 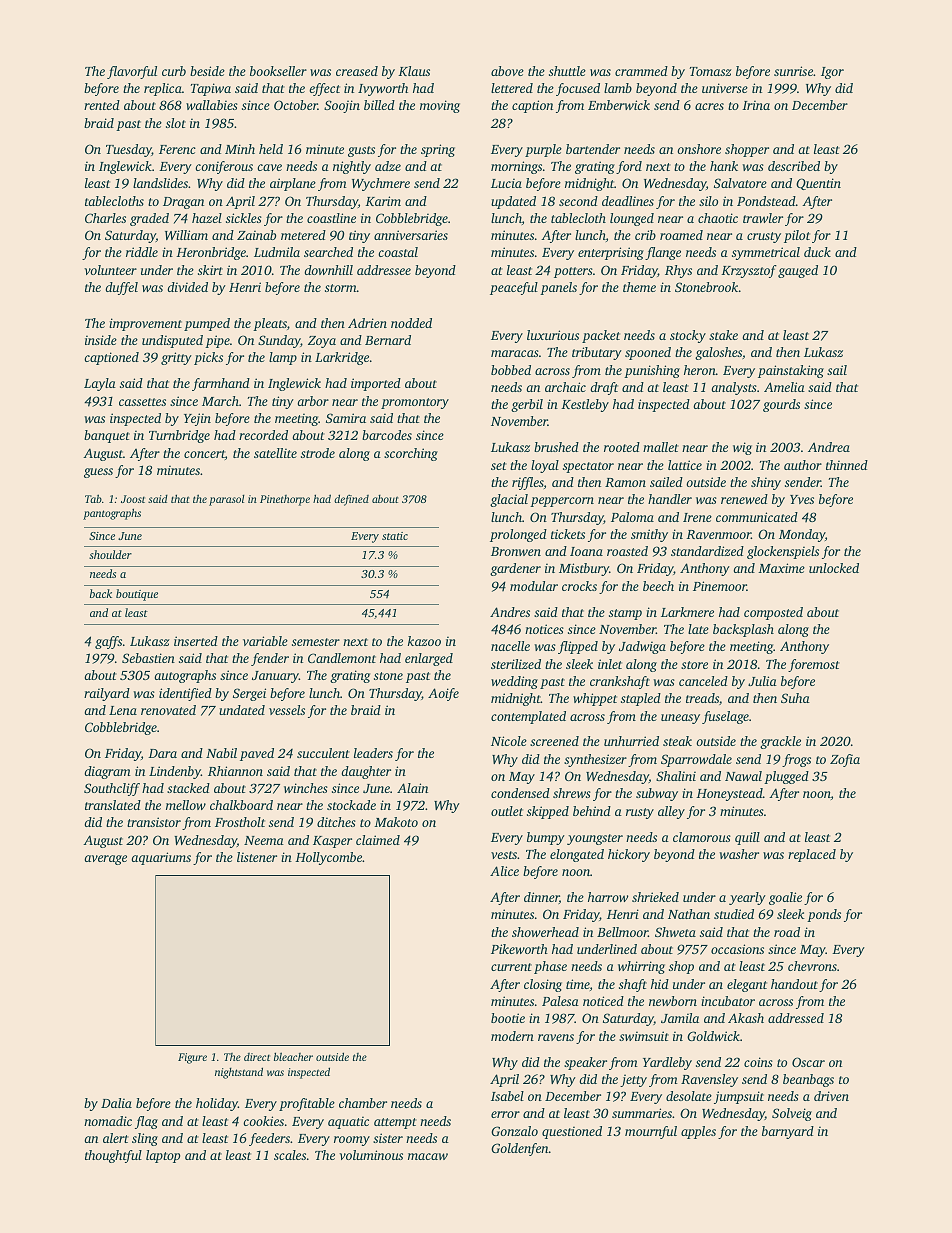 I want to click on above, so click(x=507, y=71).
